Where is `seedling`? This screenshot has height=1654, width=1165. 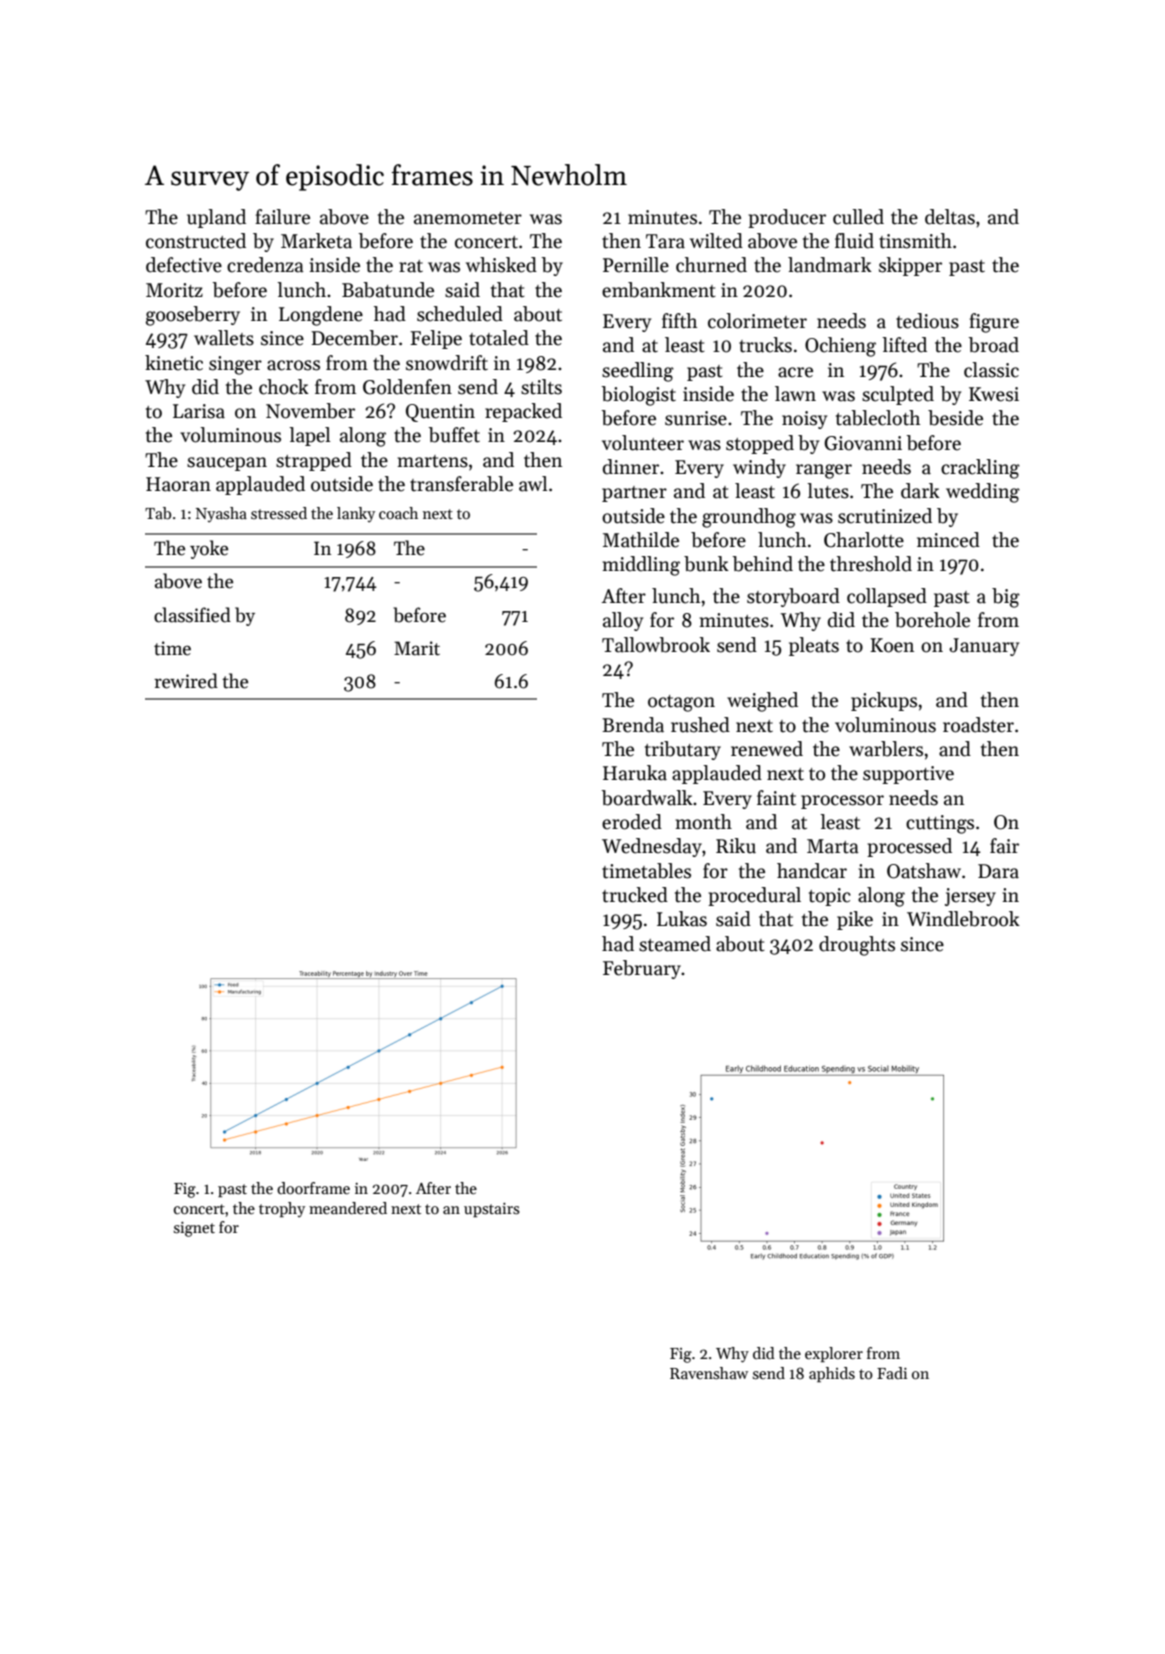 seedling is located at coordinates (638, 372).
